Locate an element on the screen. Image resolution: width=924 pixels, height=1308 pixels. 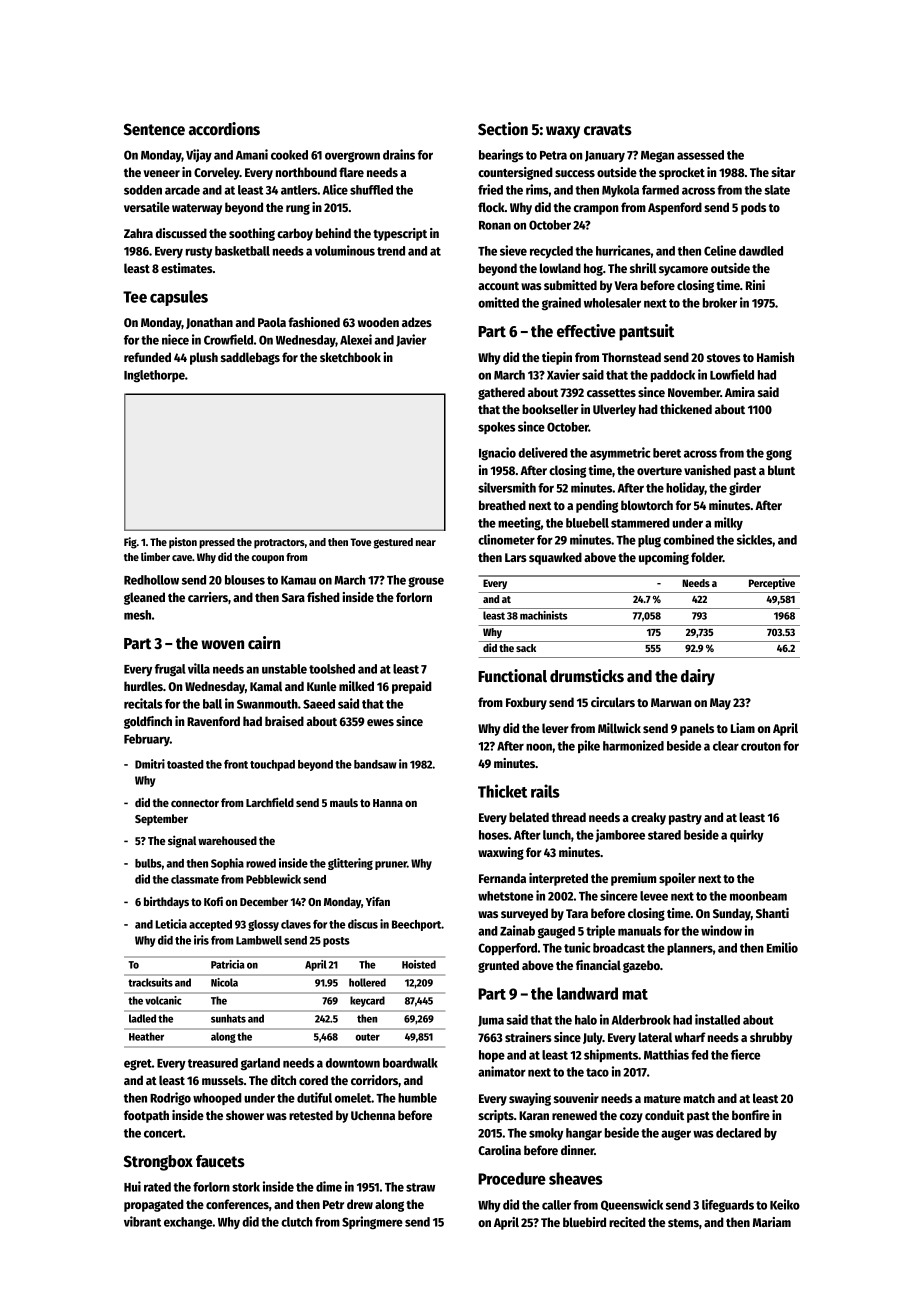
Aspenford is located at coordinates (675, 208).
